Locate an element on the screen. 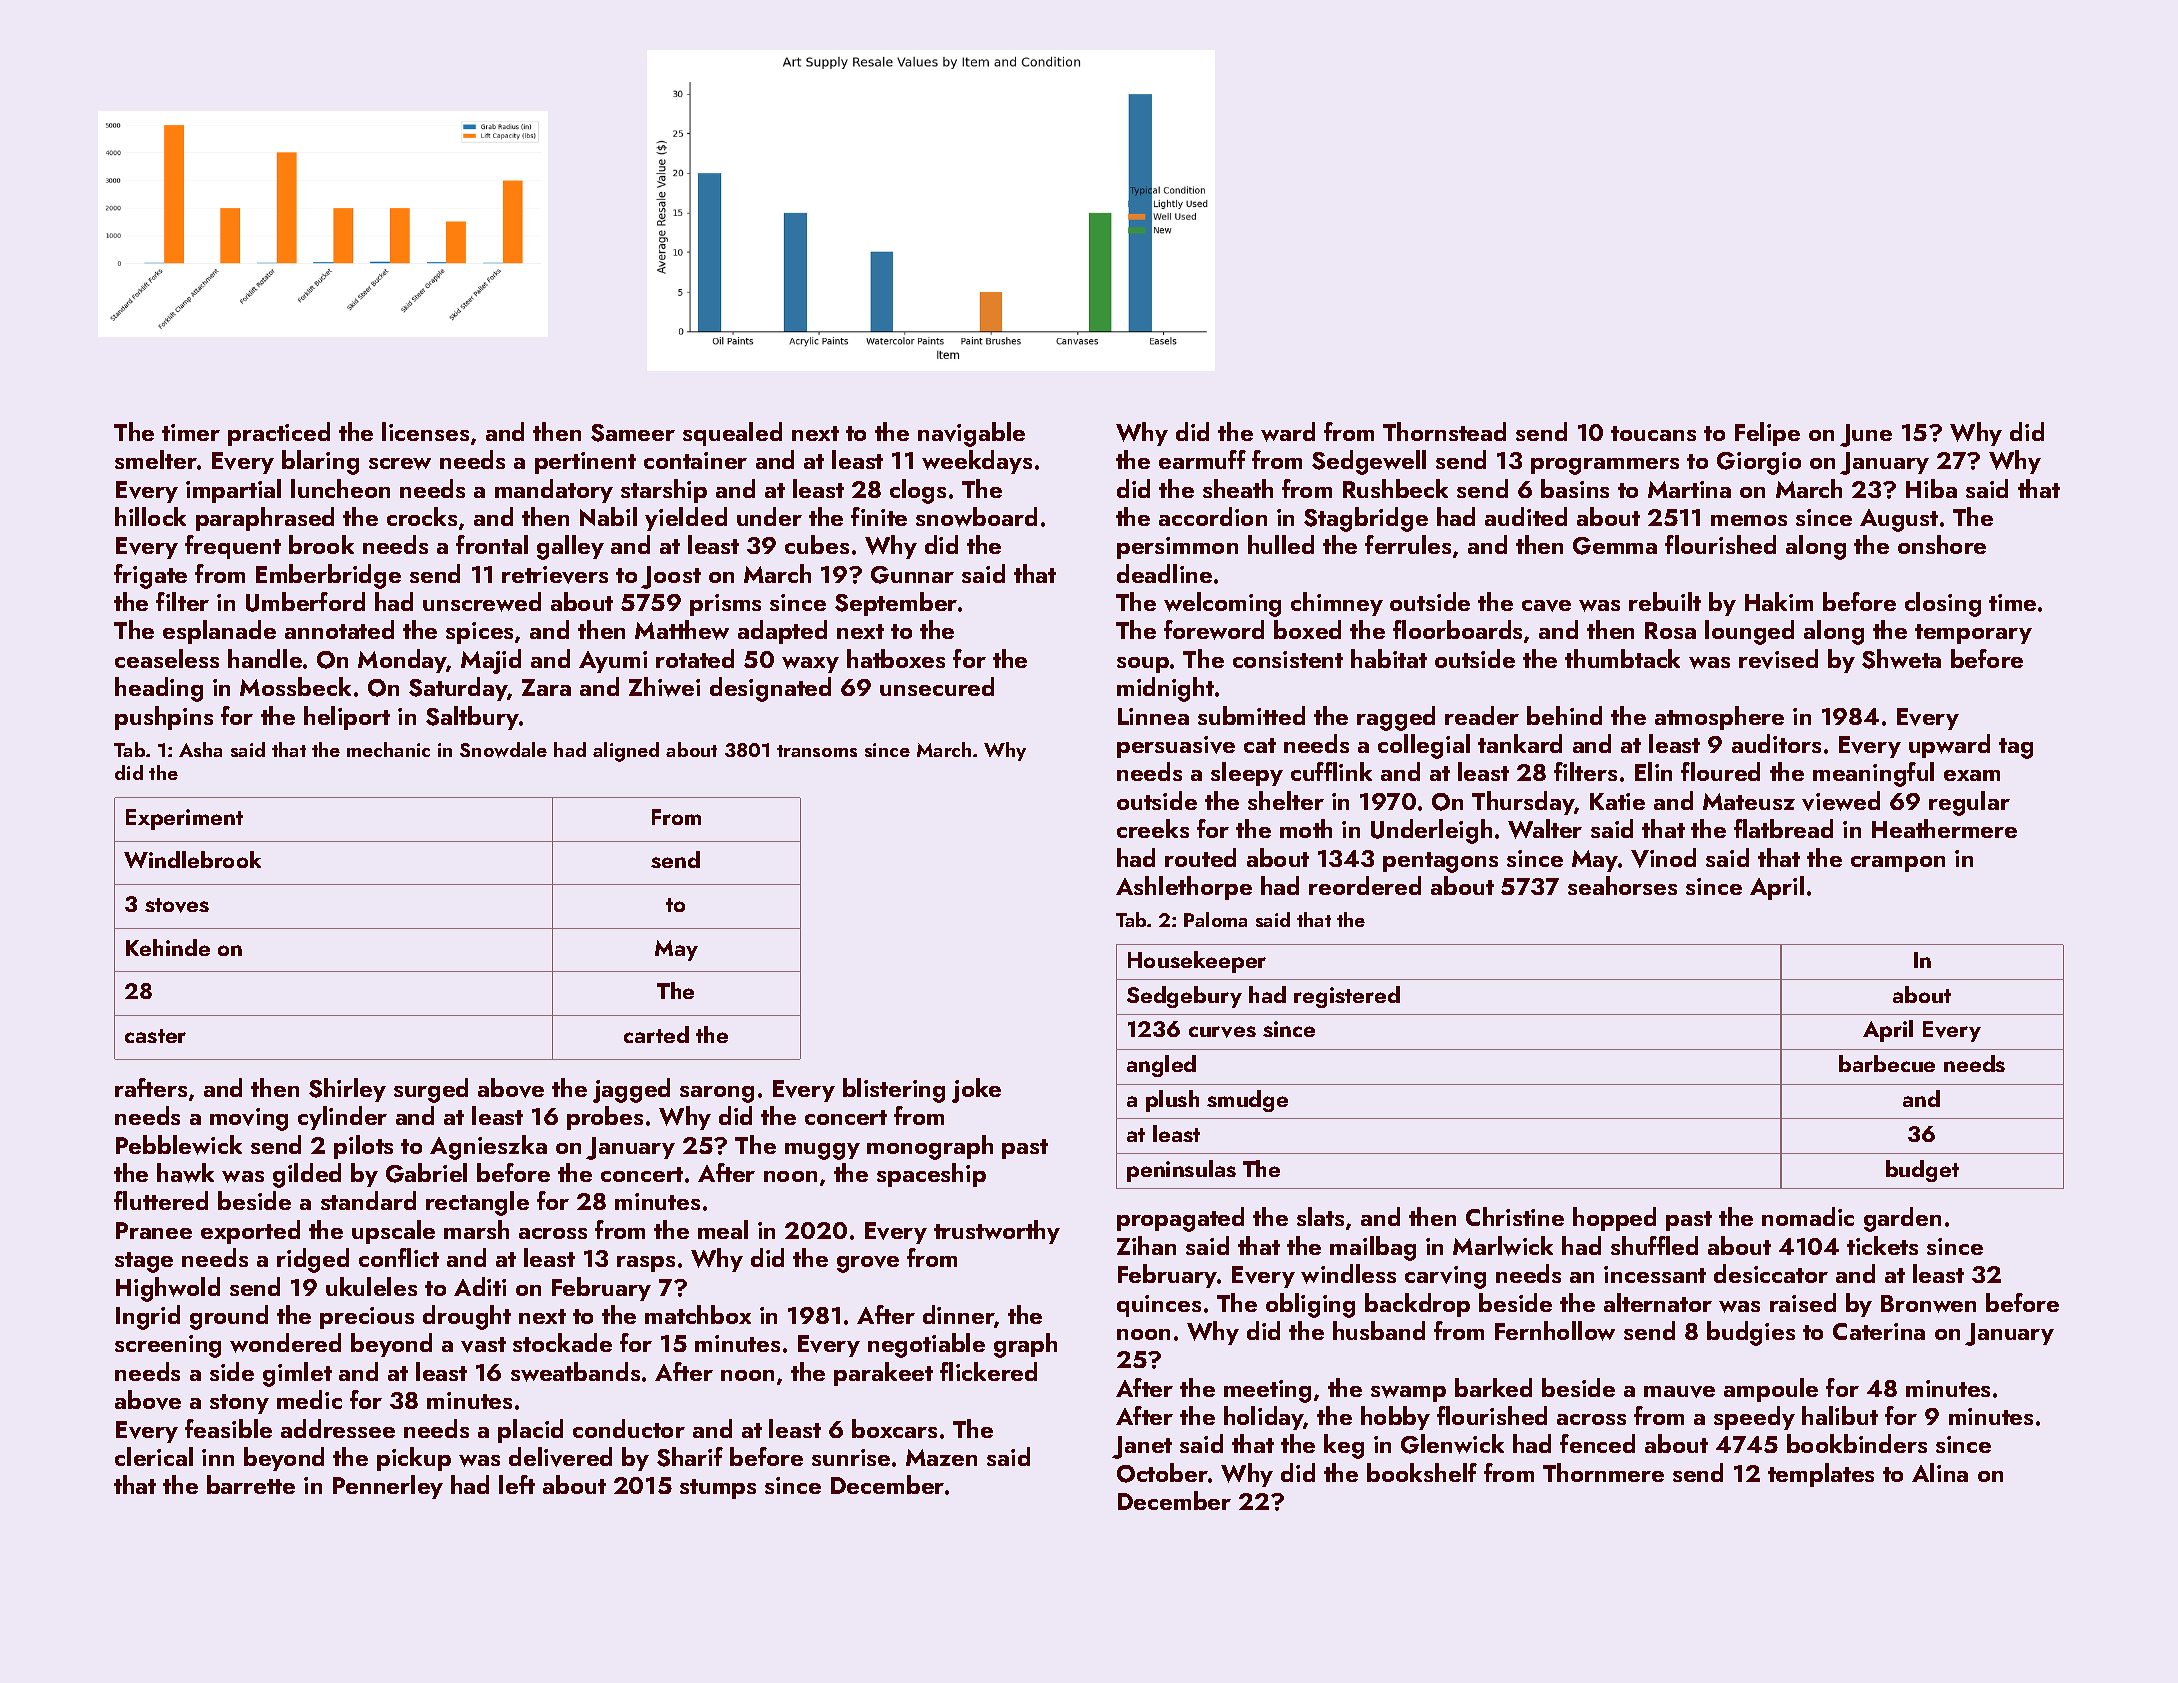  barbecue is located at coordinates (1887, 1063).
